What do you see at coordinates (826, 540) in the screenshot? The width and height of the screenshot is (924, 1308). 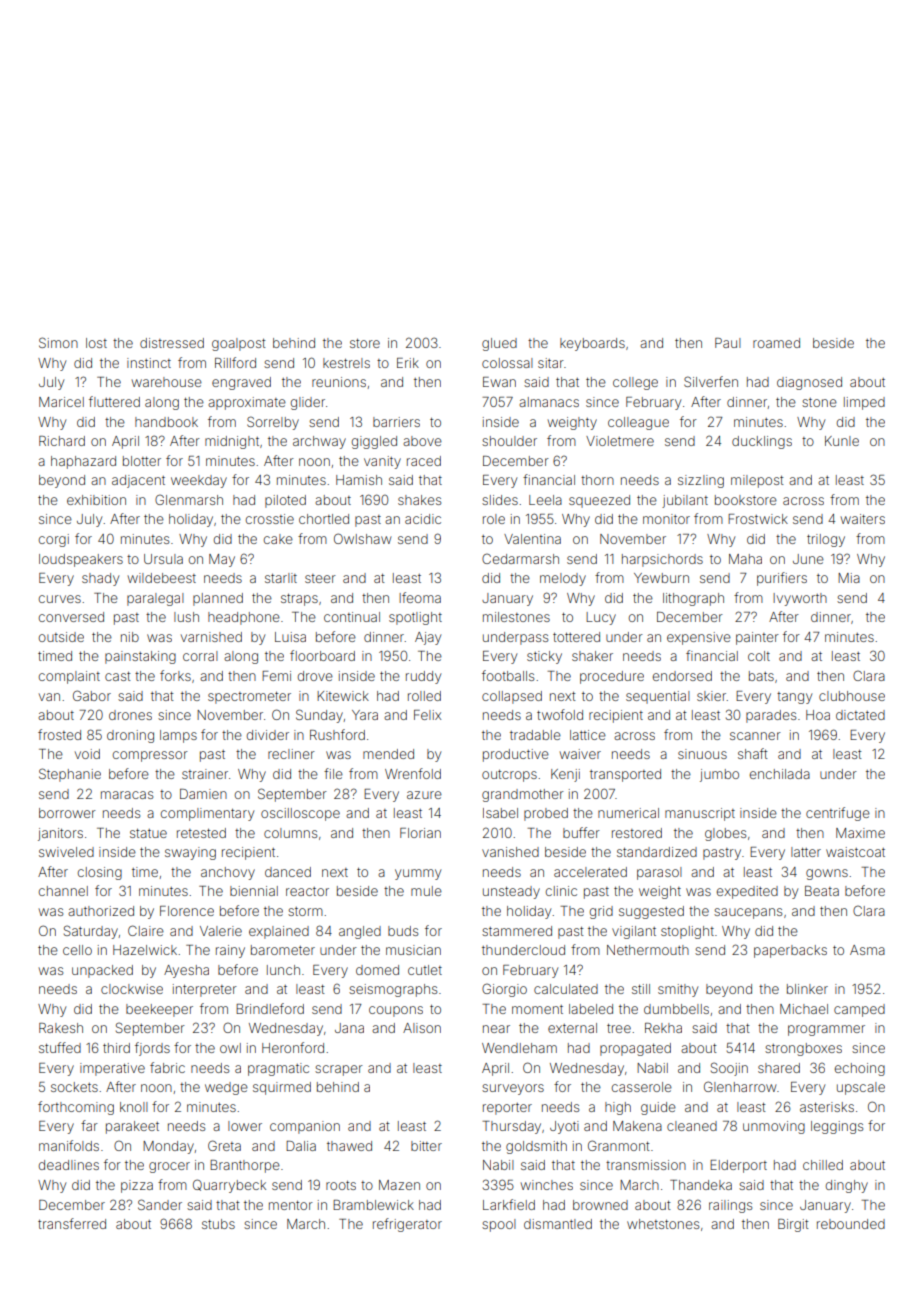 I see `trilogy` at bounding box center [826, 540].
